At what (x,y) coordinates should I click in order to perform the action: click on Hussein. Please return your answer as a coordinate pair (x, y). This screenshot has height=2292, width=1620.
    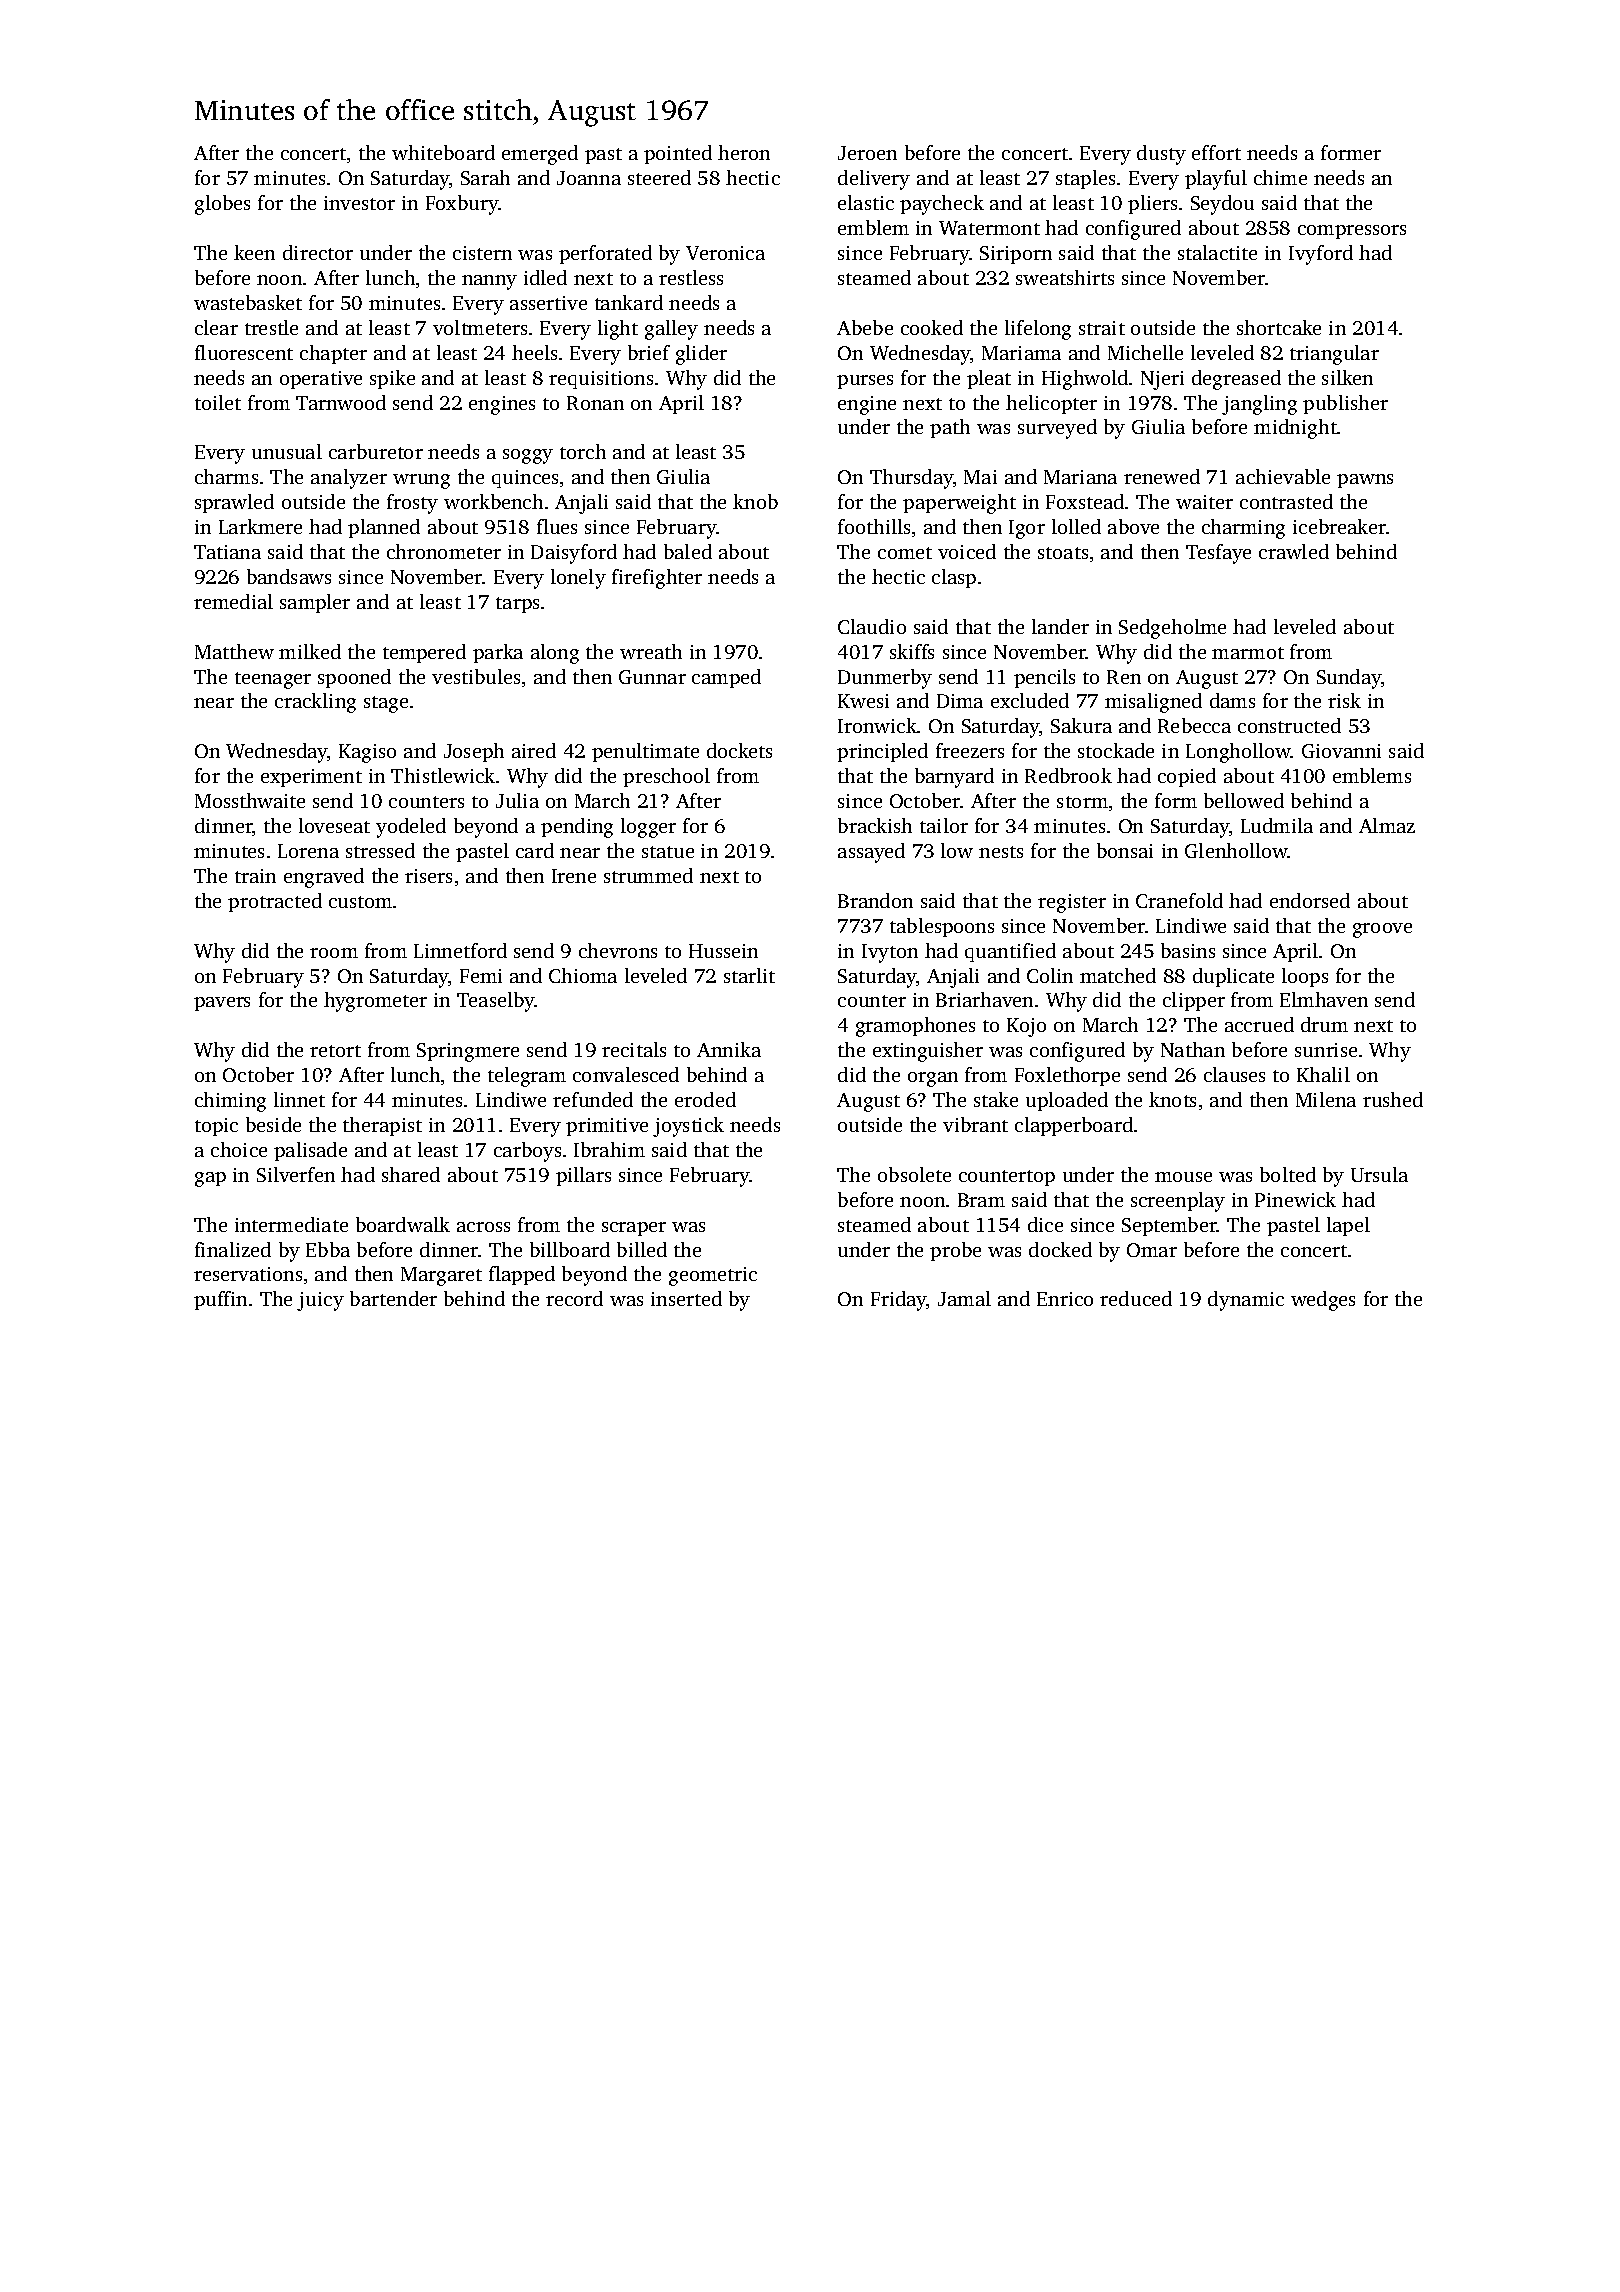
    Looking at the image, I should click on (723, 951).
